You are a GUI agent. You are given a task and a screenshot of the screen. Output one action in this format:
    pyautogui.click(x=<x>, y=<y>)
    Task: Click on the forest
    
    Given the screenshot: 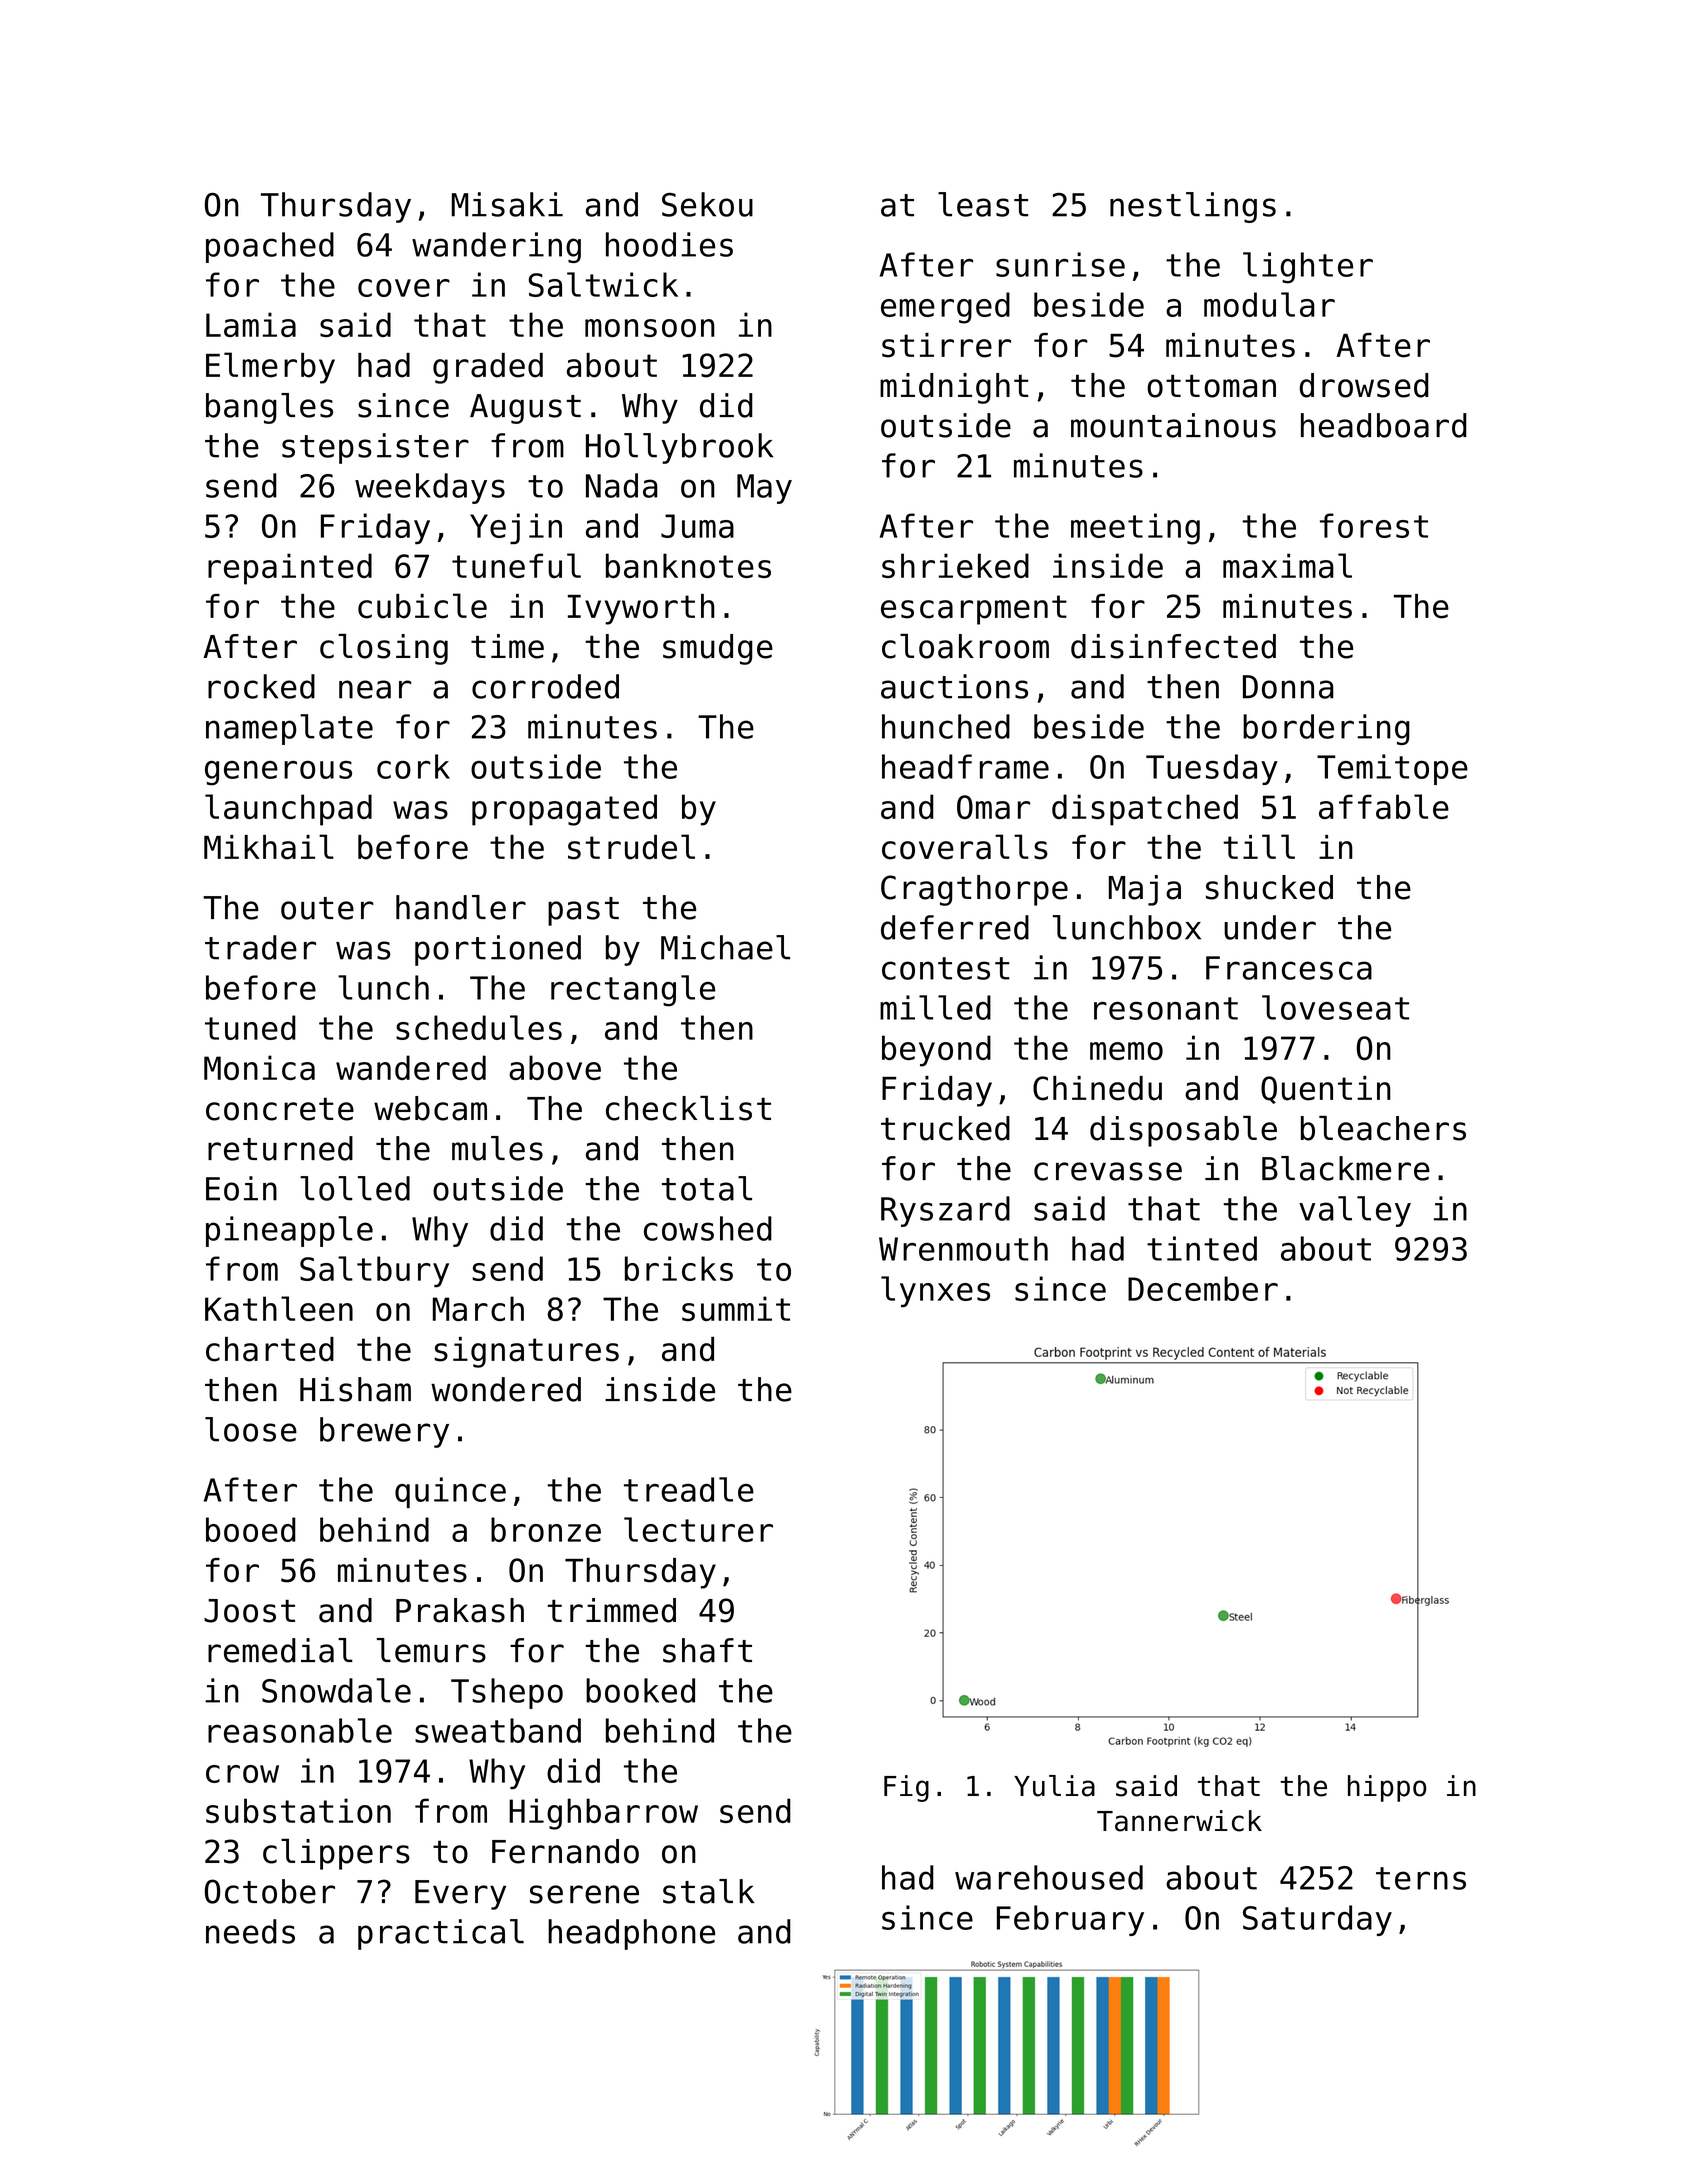 What is the action you would take?
    pyautogui.click(x=1374, y=525)
